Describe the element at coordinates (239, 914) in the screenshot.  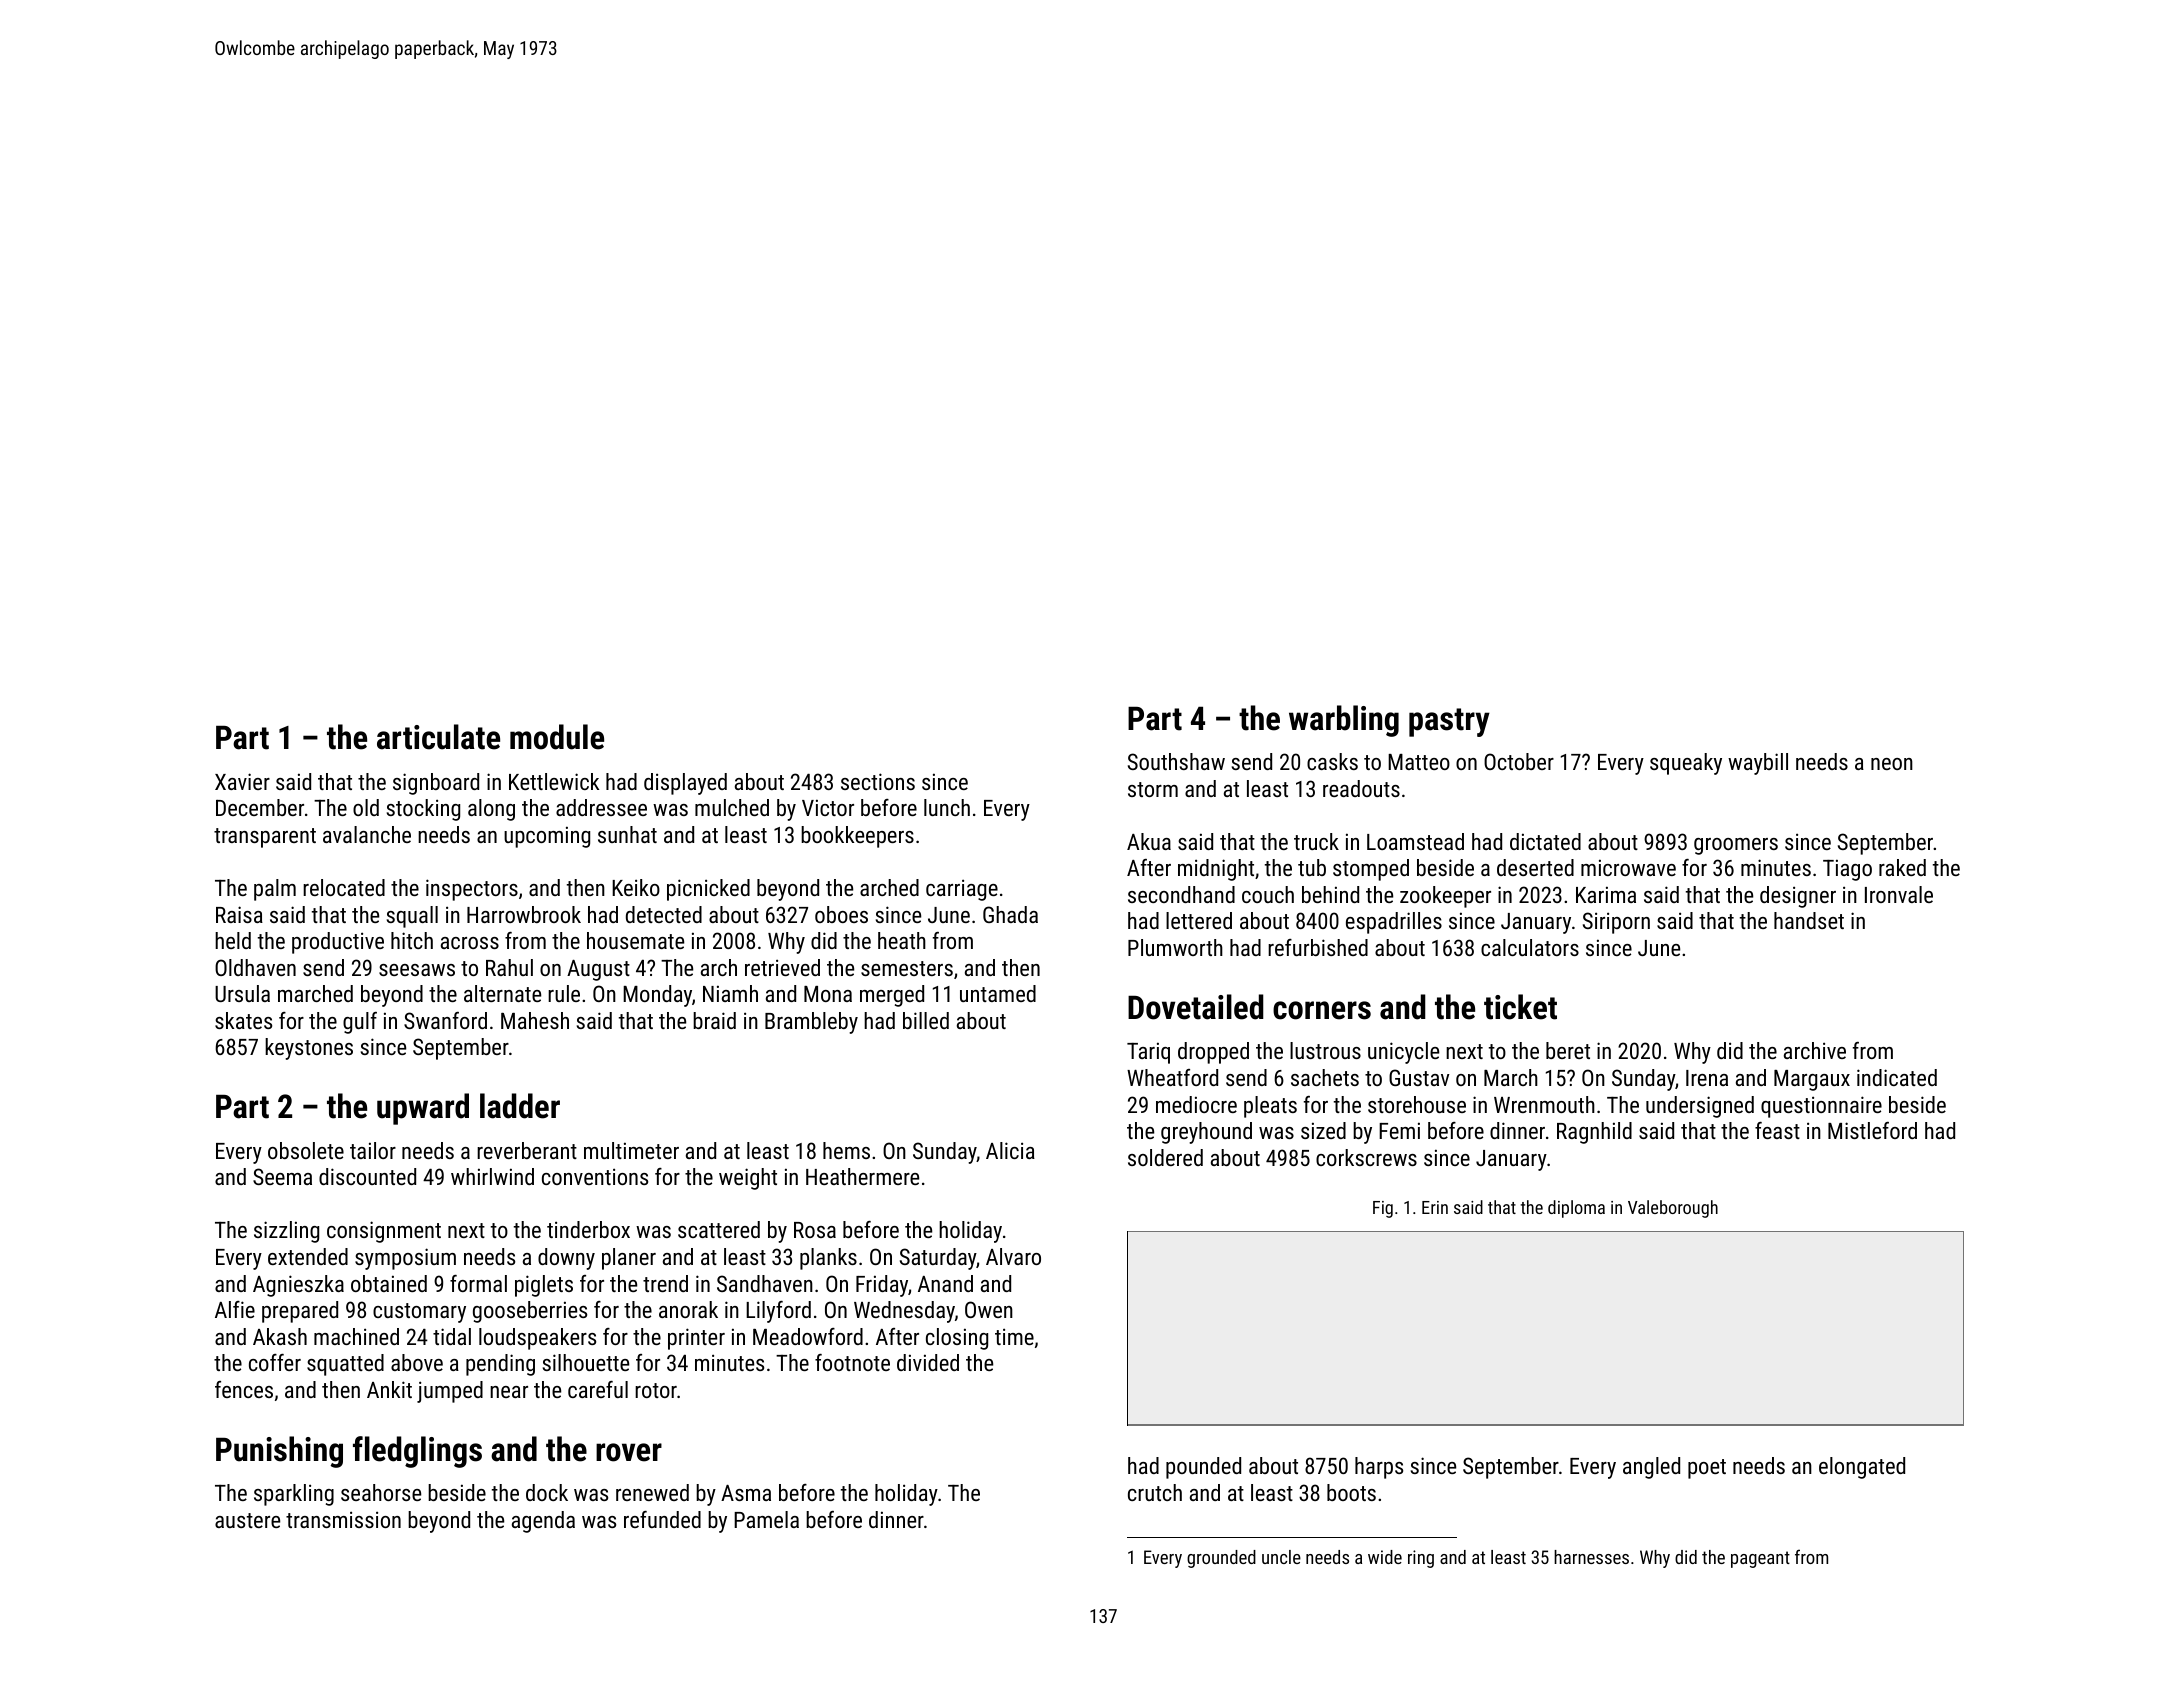
I see `Raisa` at that location.
